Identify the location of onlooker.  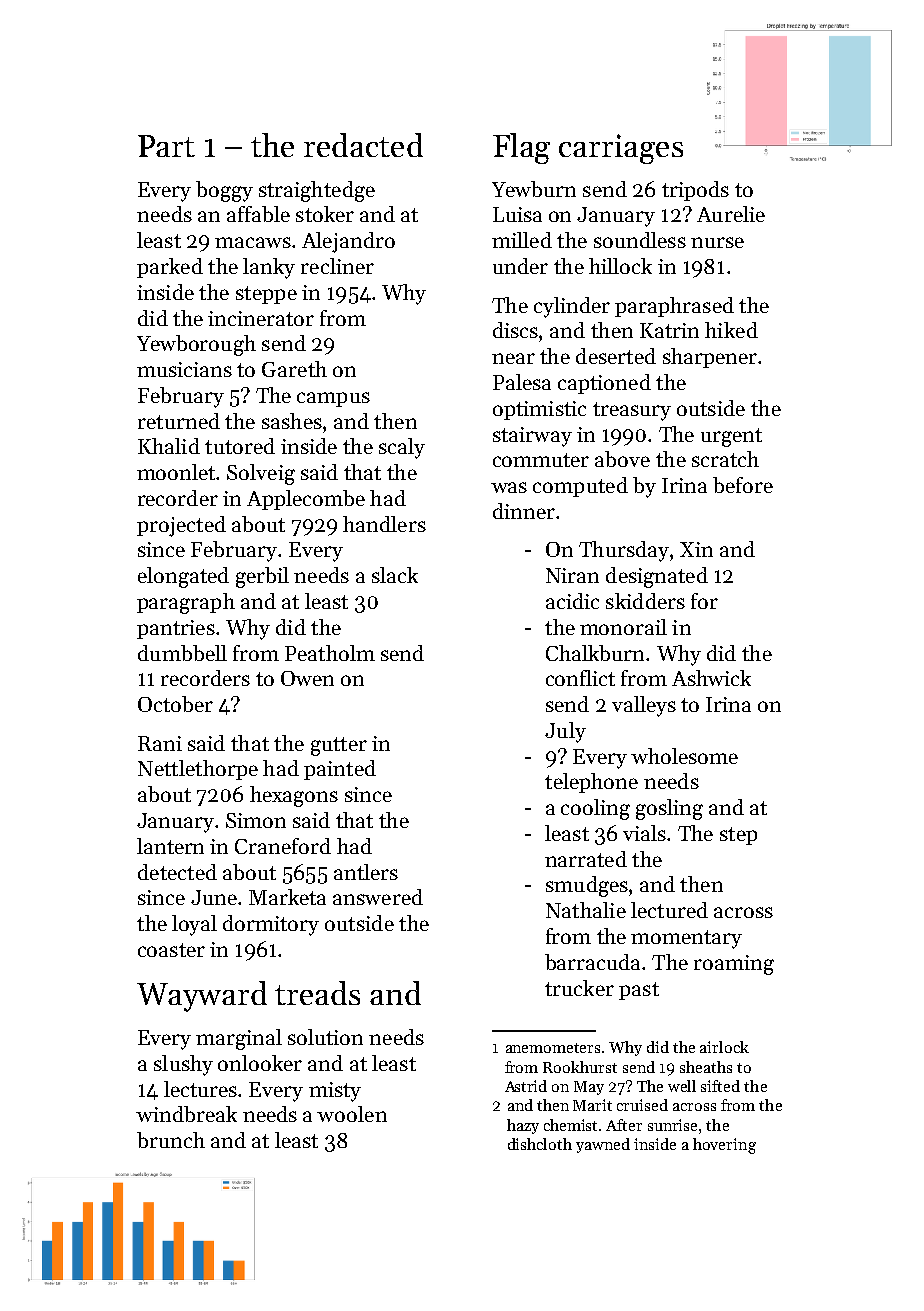
(260, 1063).
